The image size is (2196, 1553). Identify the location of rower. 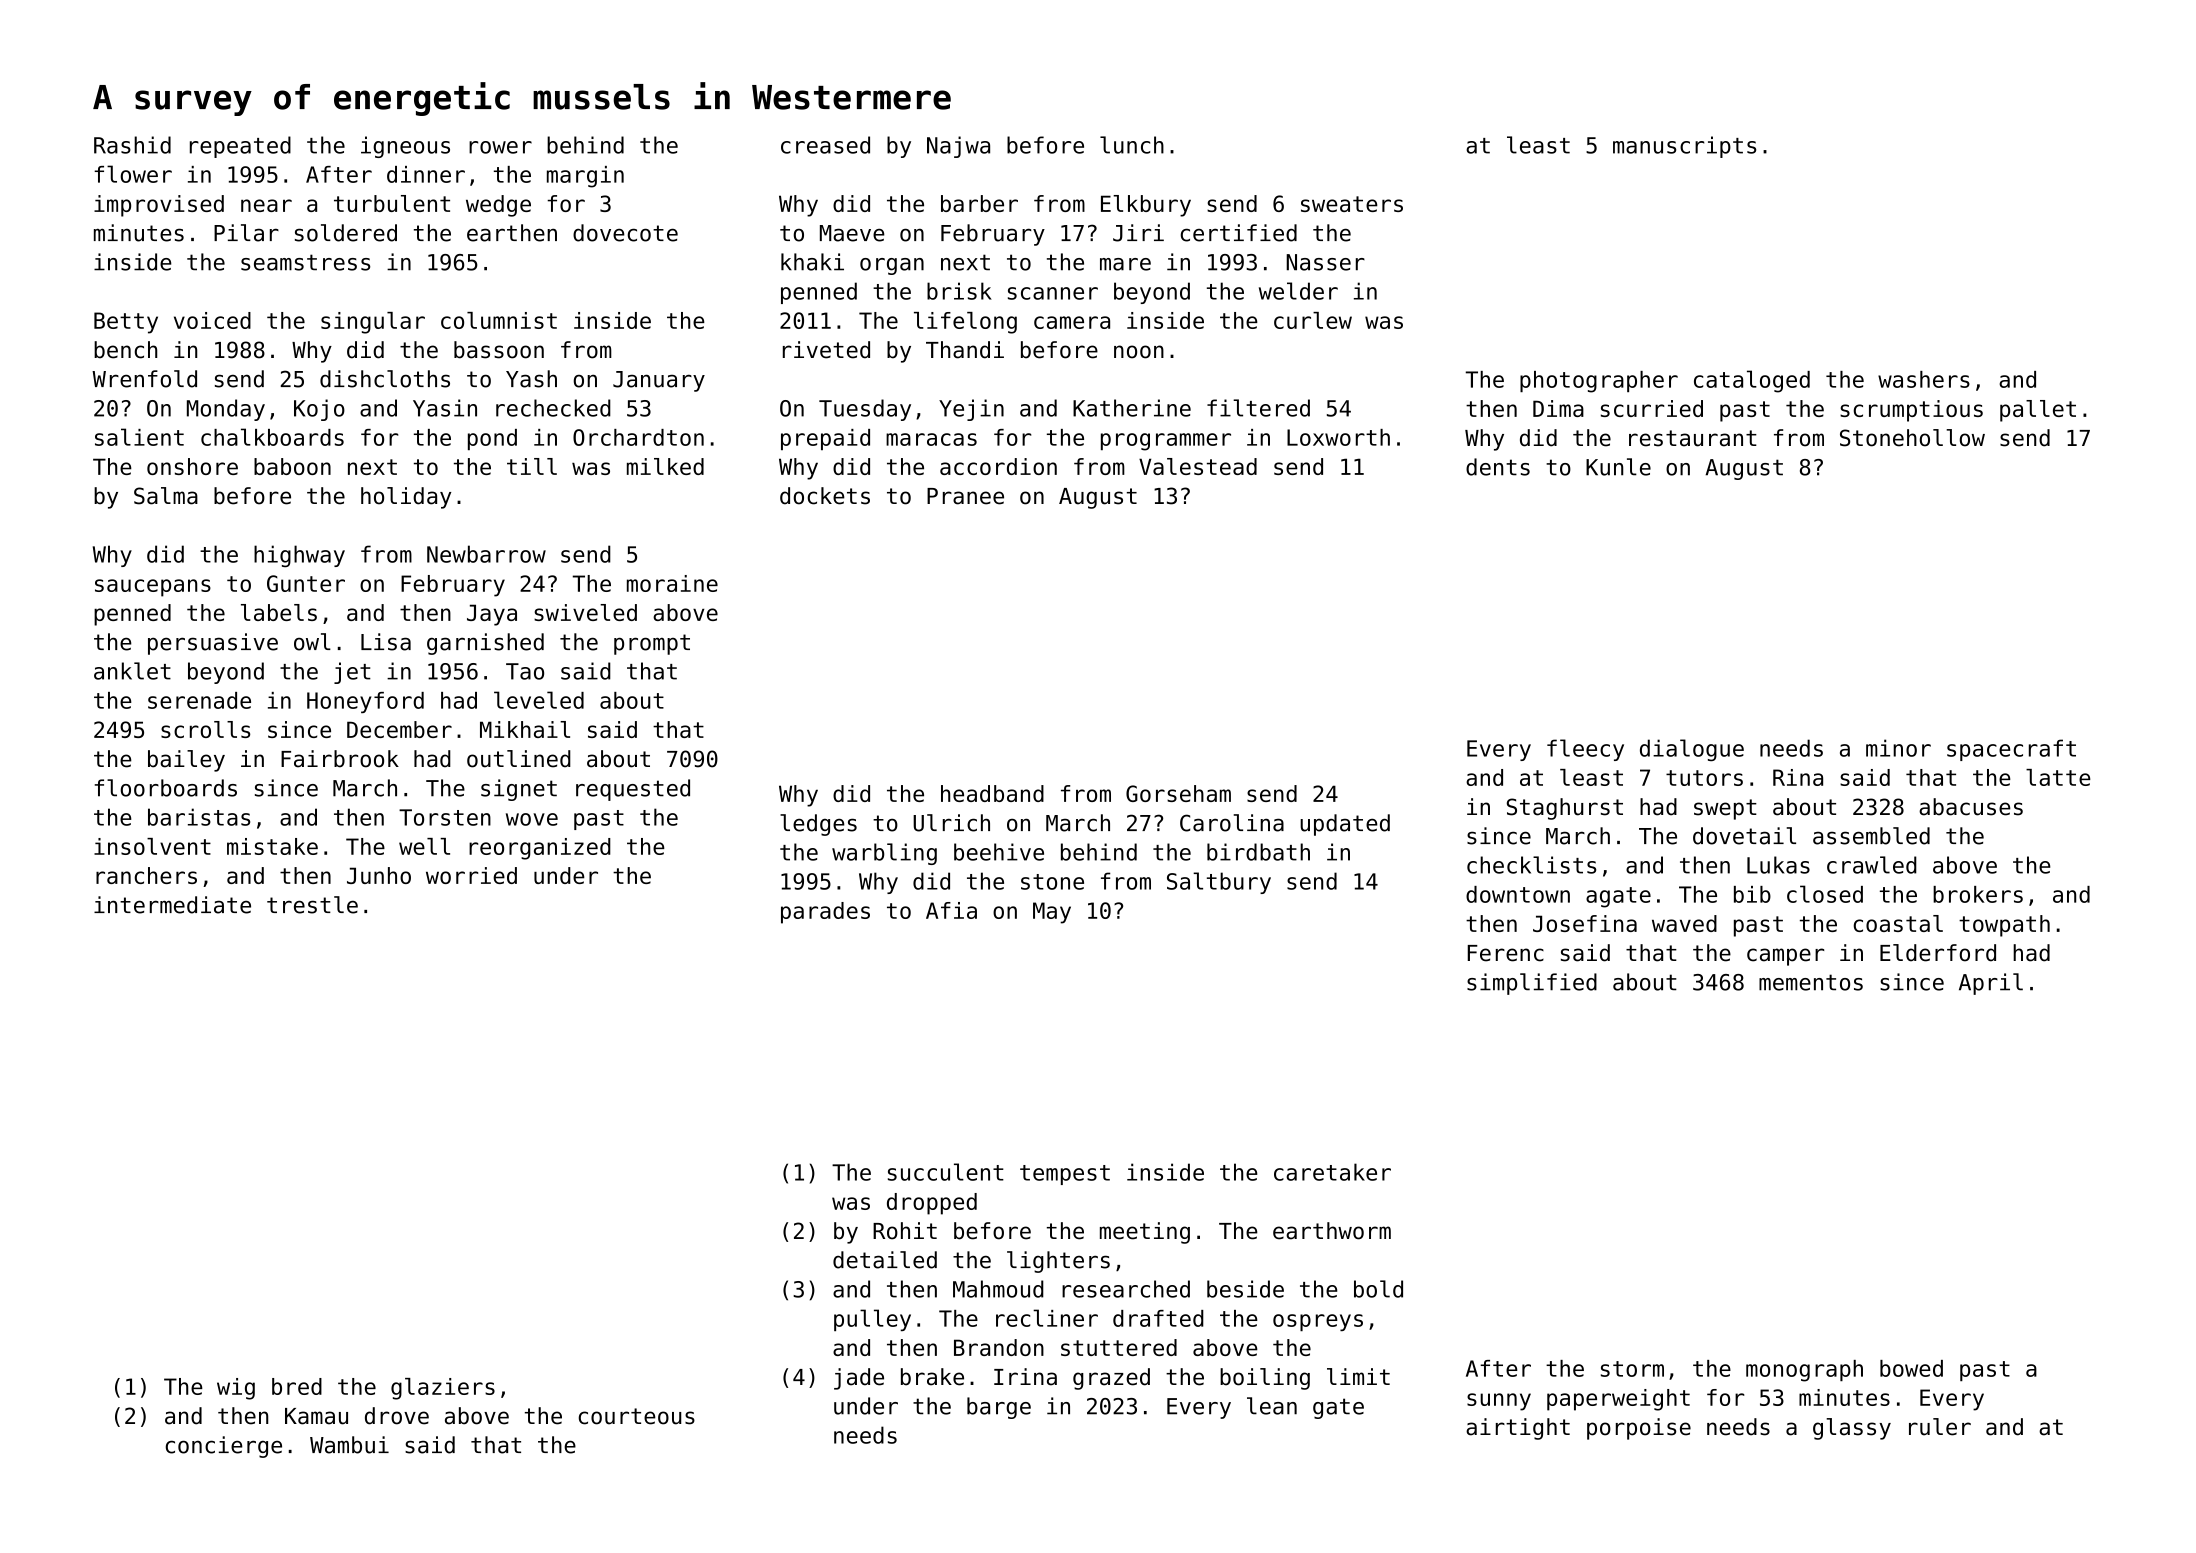
(500, 147).
